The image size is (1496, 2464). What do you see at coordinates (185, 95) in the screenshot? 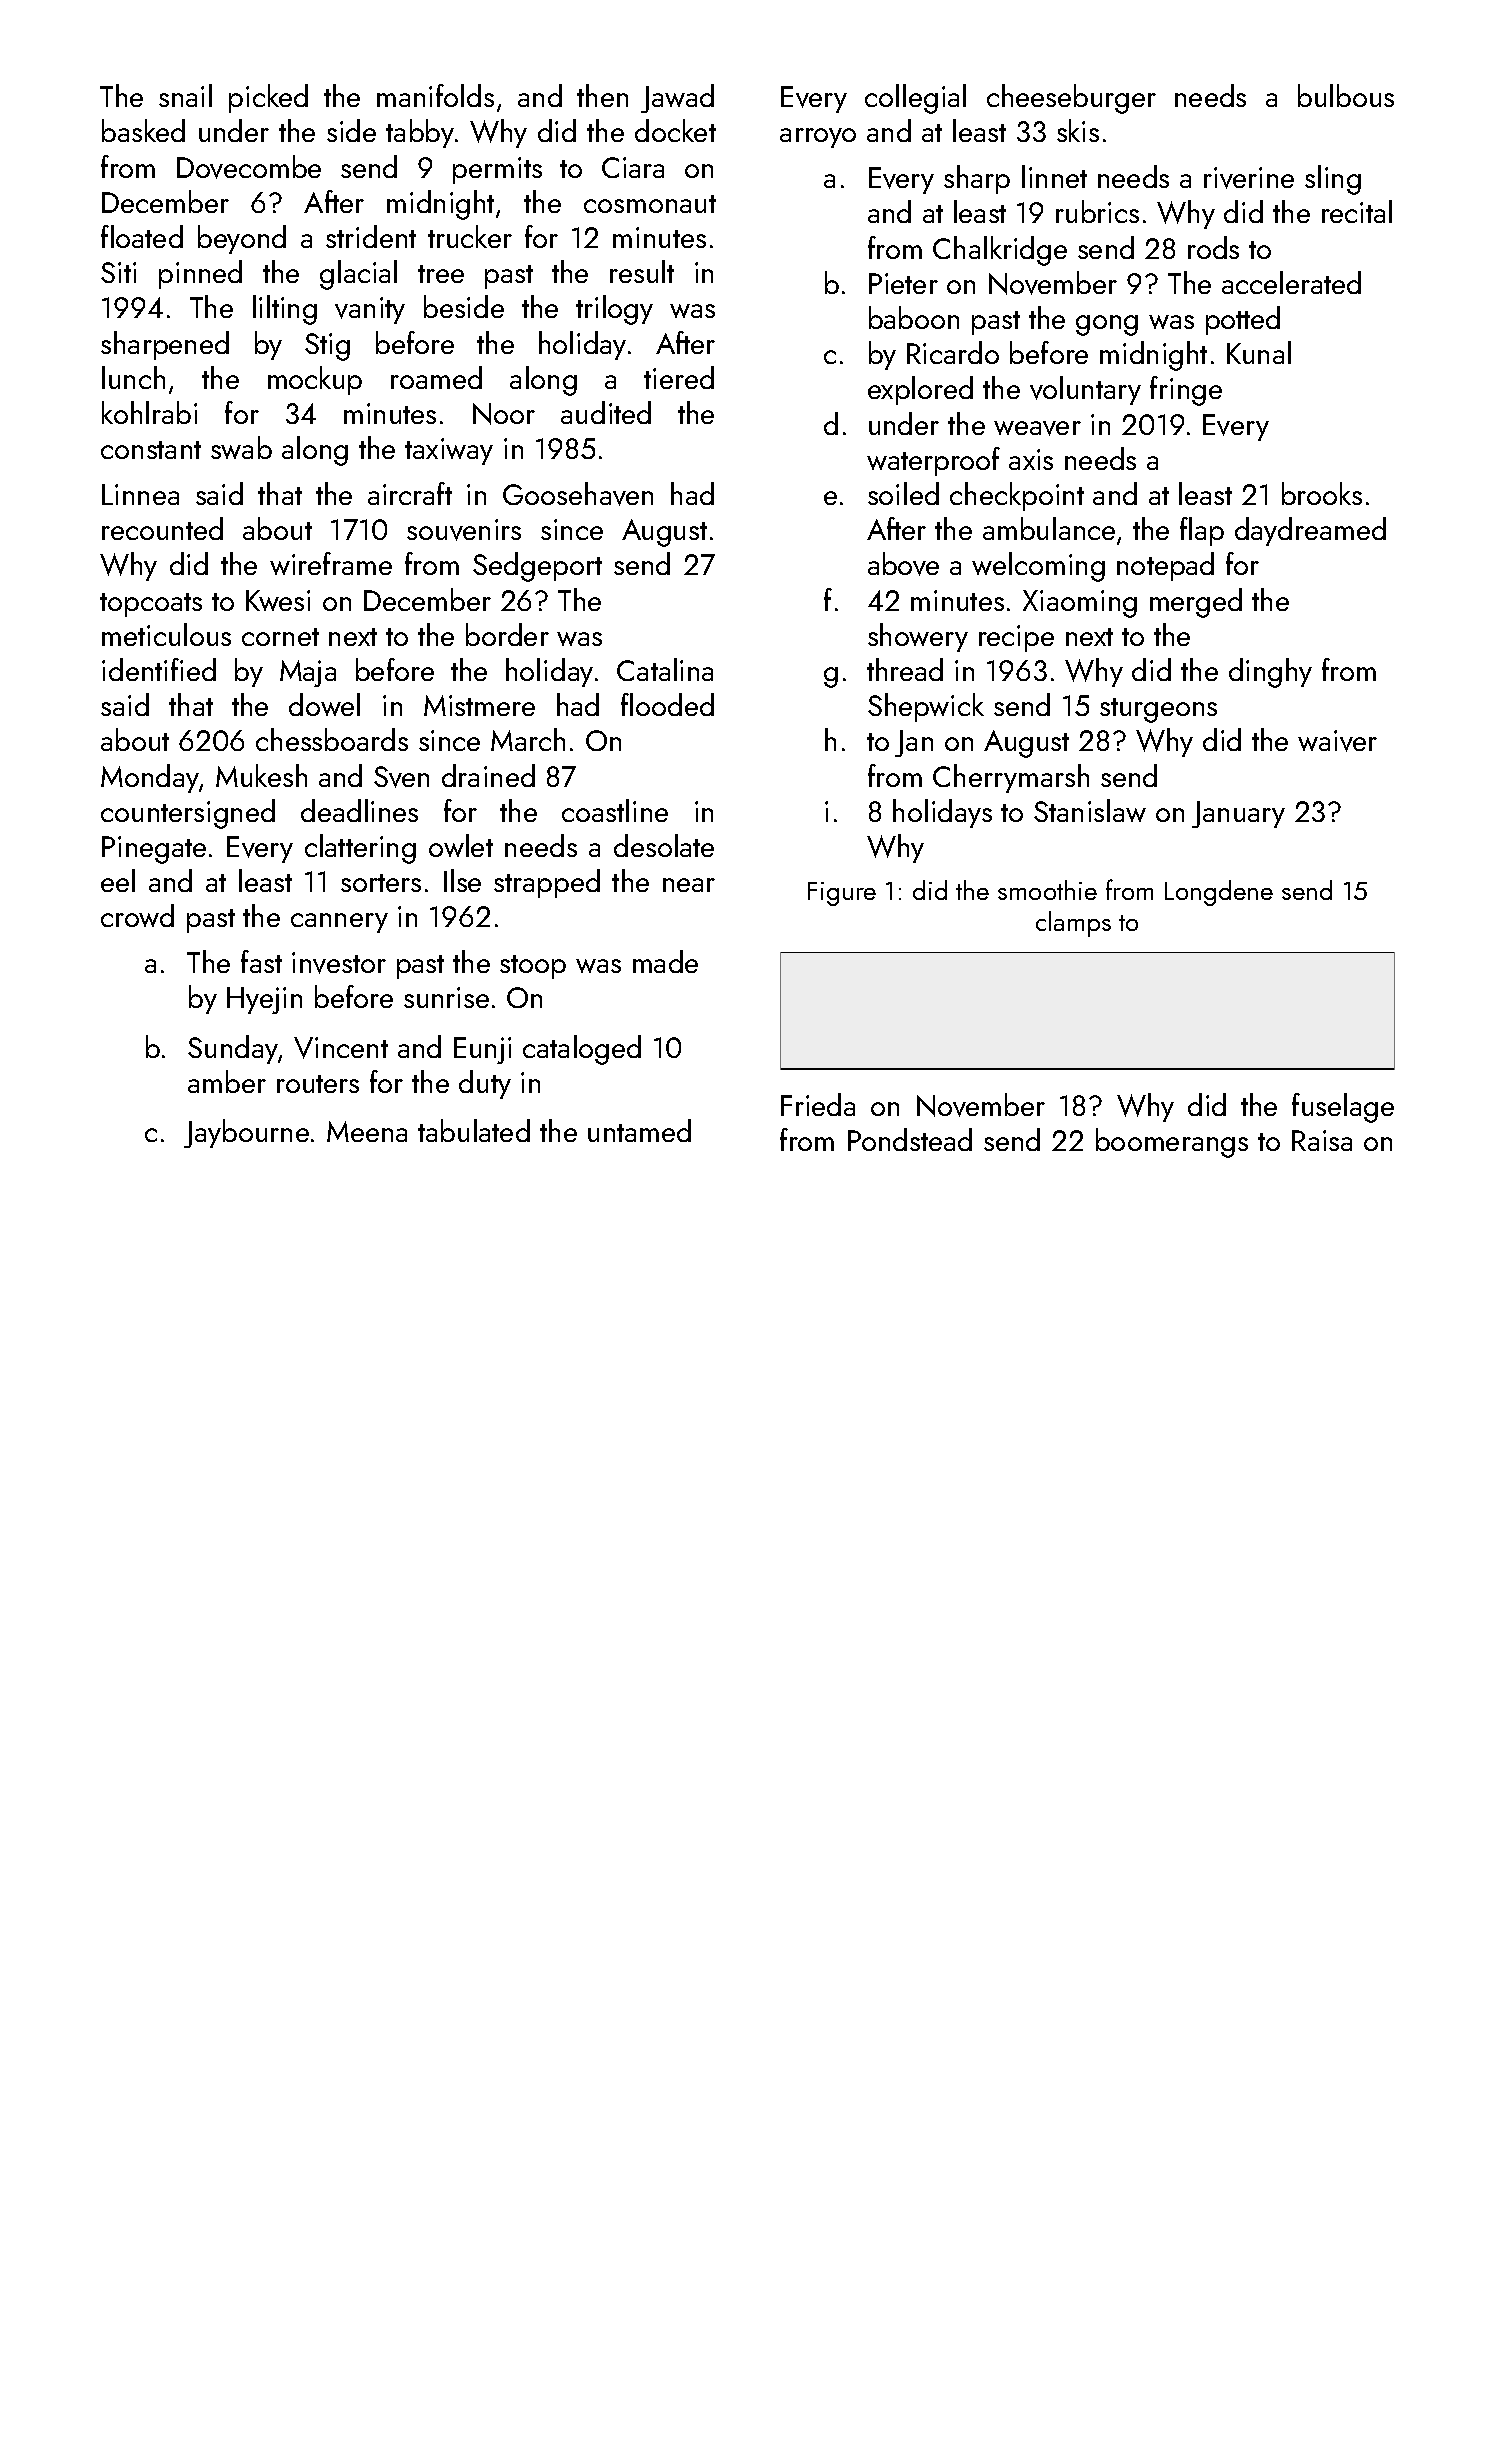
I see `snail` at bounding box center [185, 95].
